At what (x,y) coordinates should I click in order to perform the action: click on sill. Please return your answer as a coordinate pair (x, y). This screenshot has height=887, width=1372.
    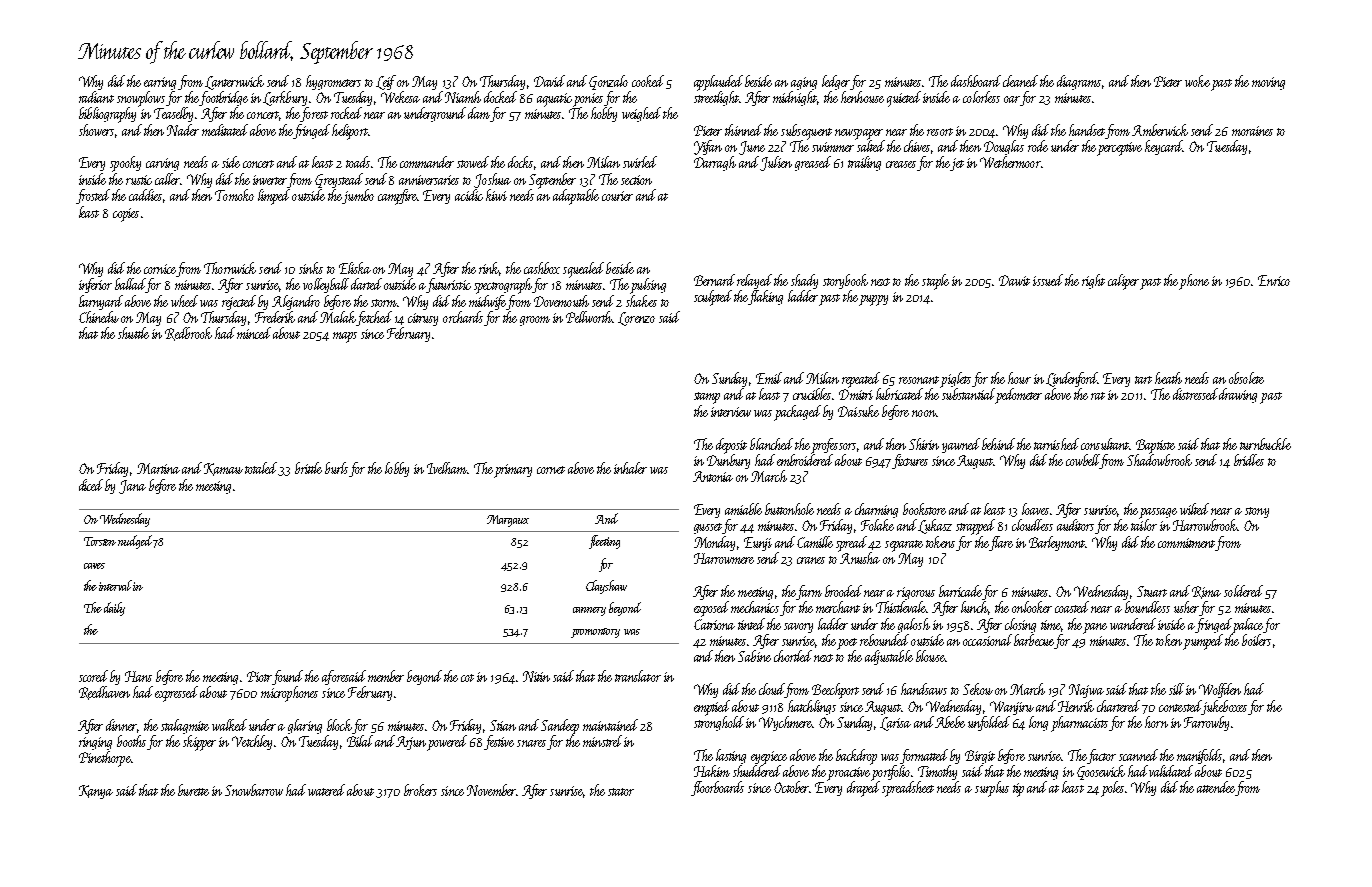
    Looking at the image, I should click on (1176, 689).
